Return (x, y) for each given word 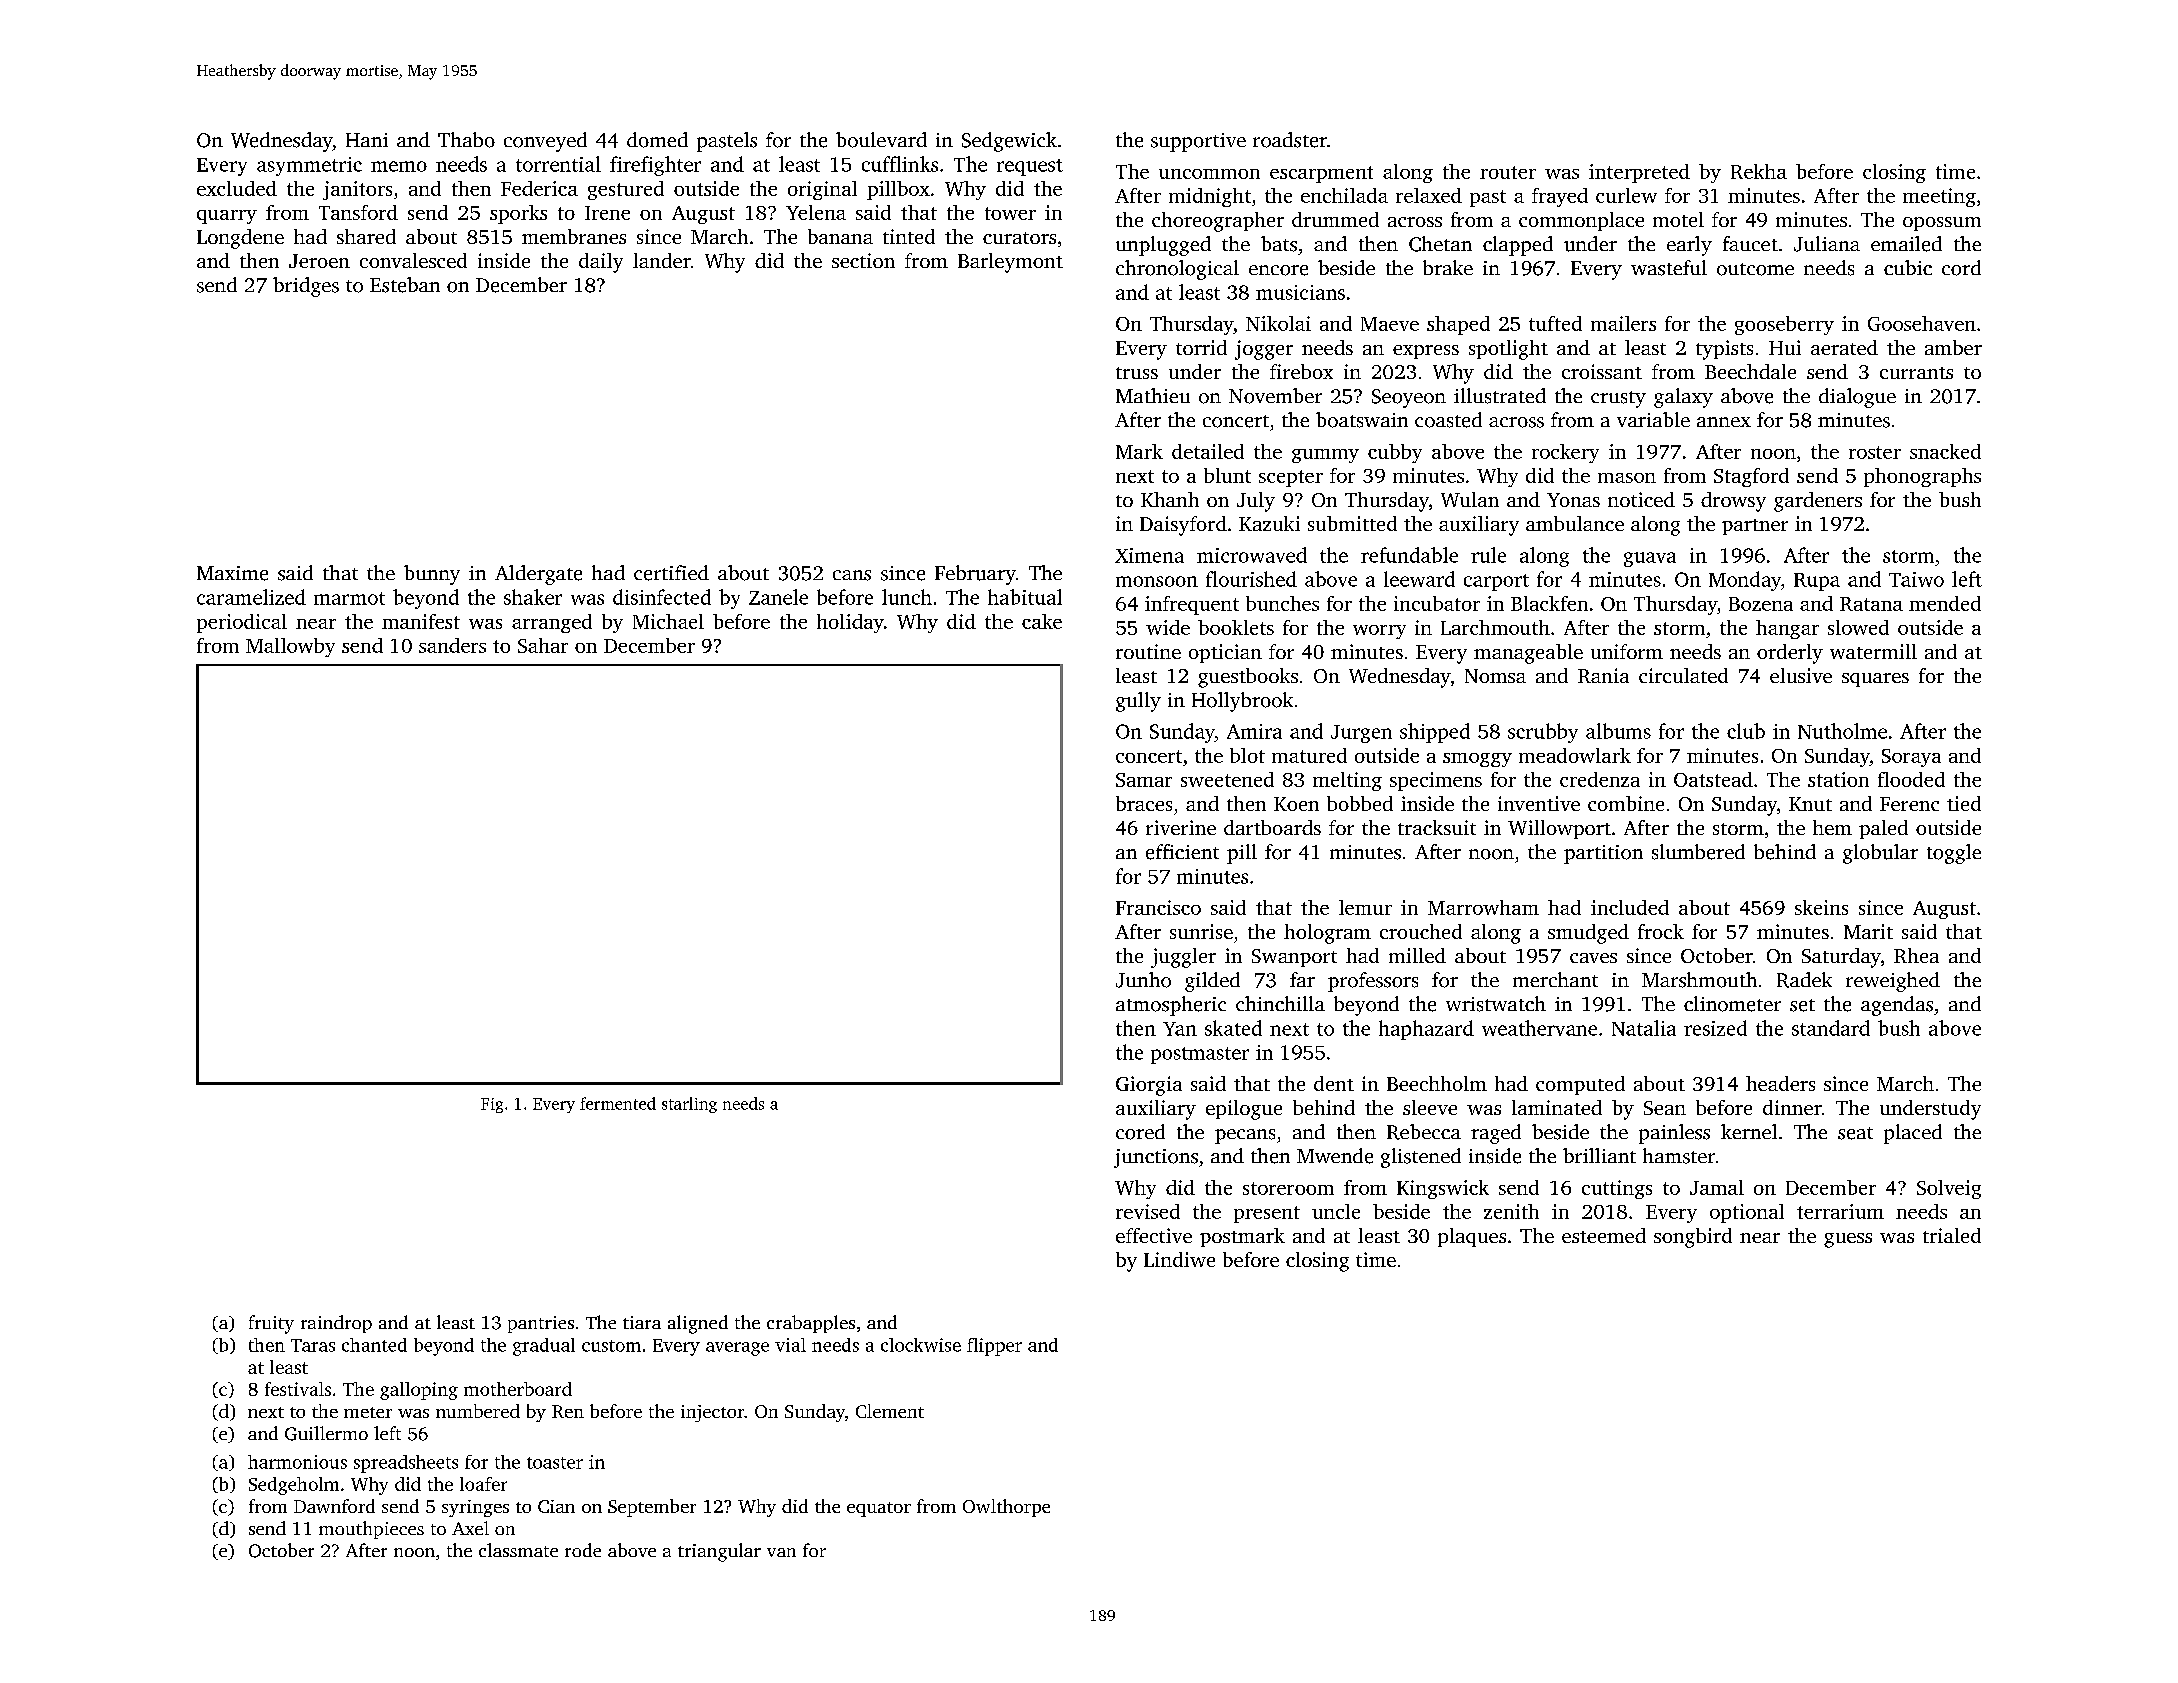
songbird (1693, 1238)
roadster (1290, 140)
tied (1964, 803)
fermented (618, 1103)
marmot (349, 598)
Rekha (1759, 171)
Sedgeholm (294, 1486)
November (1275, 396)
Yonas (1573, 500)
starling (689, 1105)
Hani (367, 140)
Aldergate (538, 575)
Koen (1296, 804)
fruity (271, 1324)
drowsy (1733, 502)
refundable (1409, 555)
